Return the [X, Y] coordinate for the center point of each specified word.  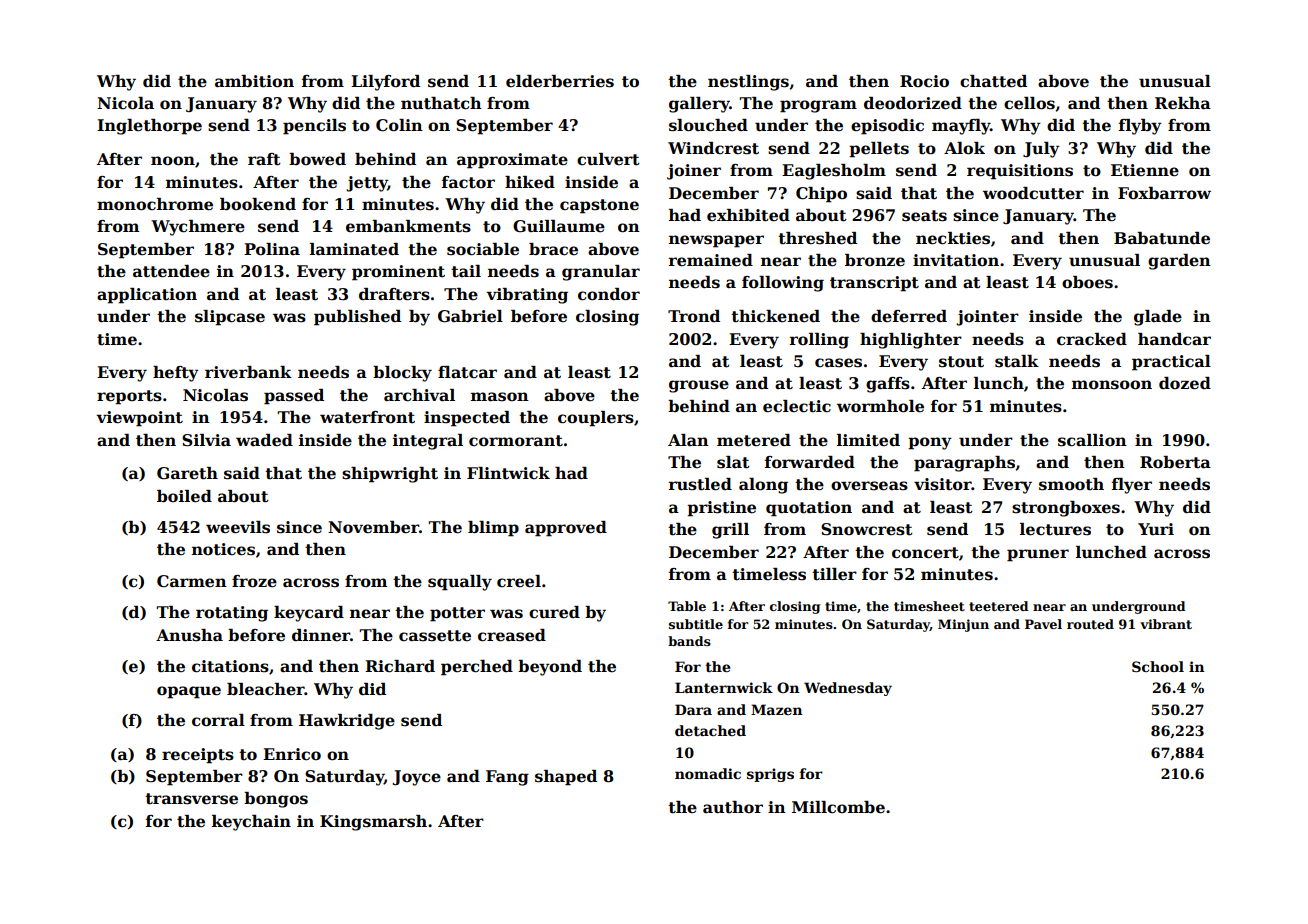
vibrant [1166, 624]
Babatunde [1162, 238]
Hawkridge [347, 722]
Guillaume [559, 226]
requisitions [1020, 172]
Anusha [189, 635]
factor [468, 182]
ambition [254, 81]
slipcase [230, 318]
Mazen [776, 709]
